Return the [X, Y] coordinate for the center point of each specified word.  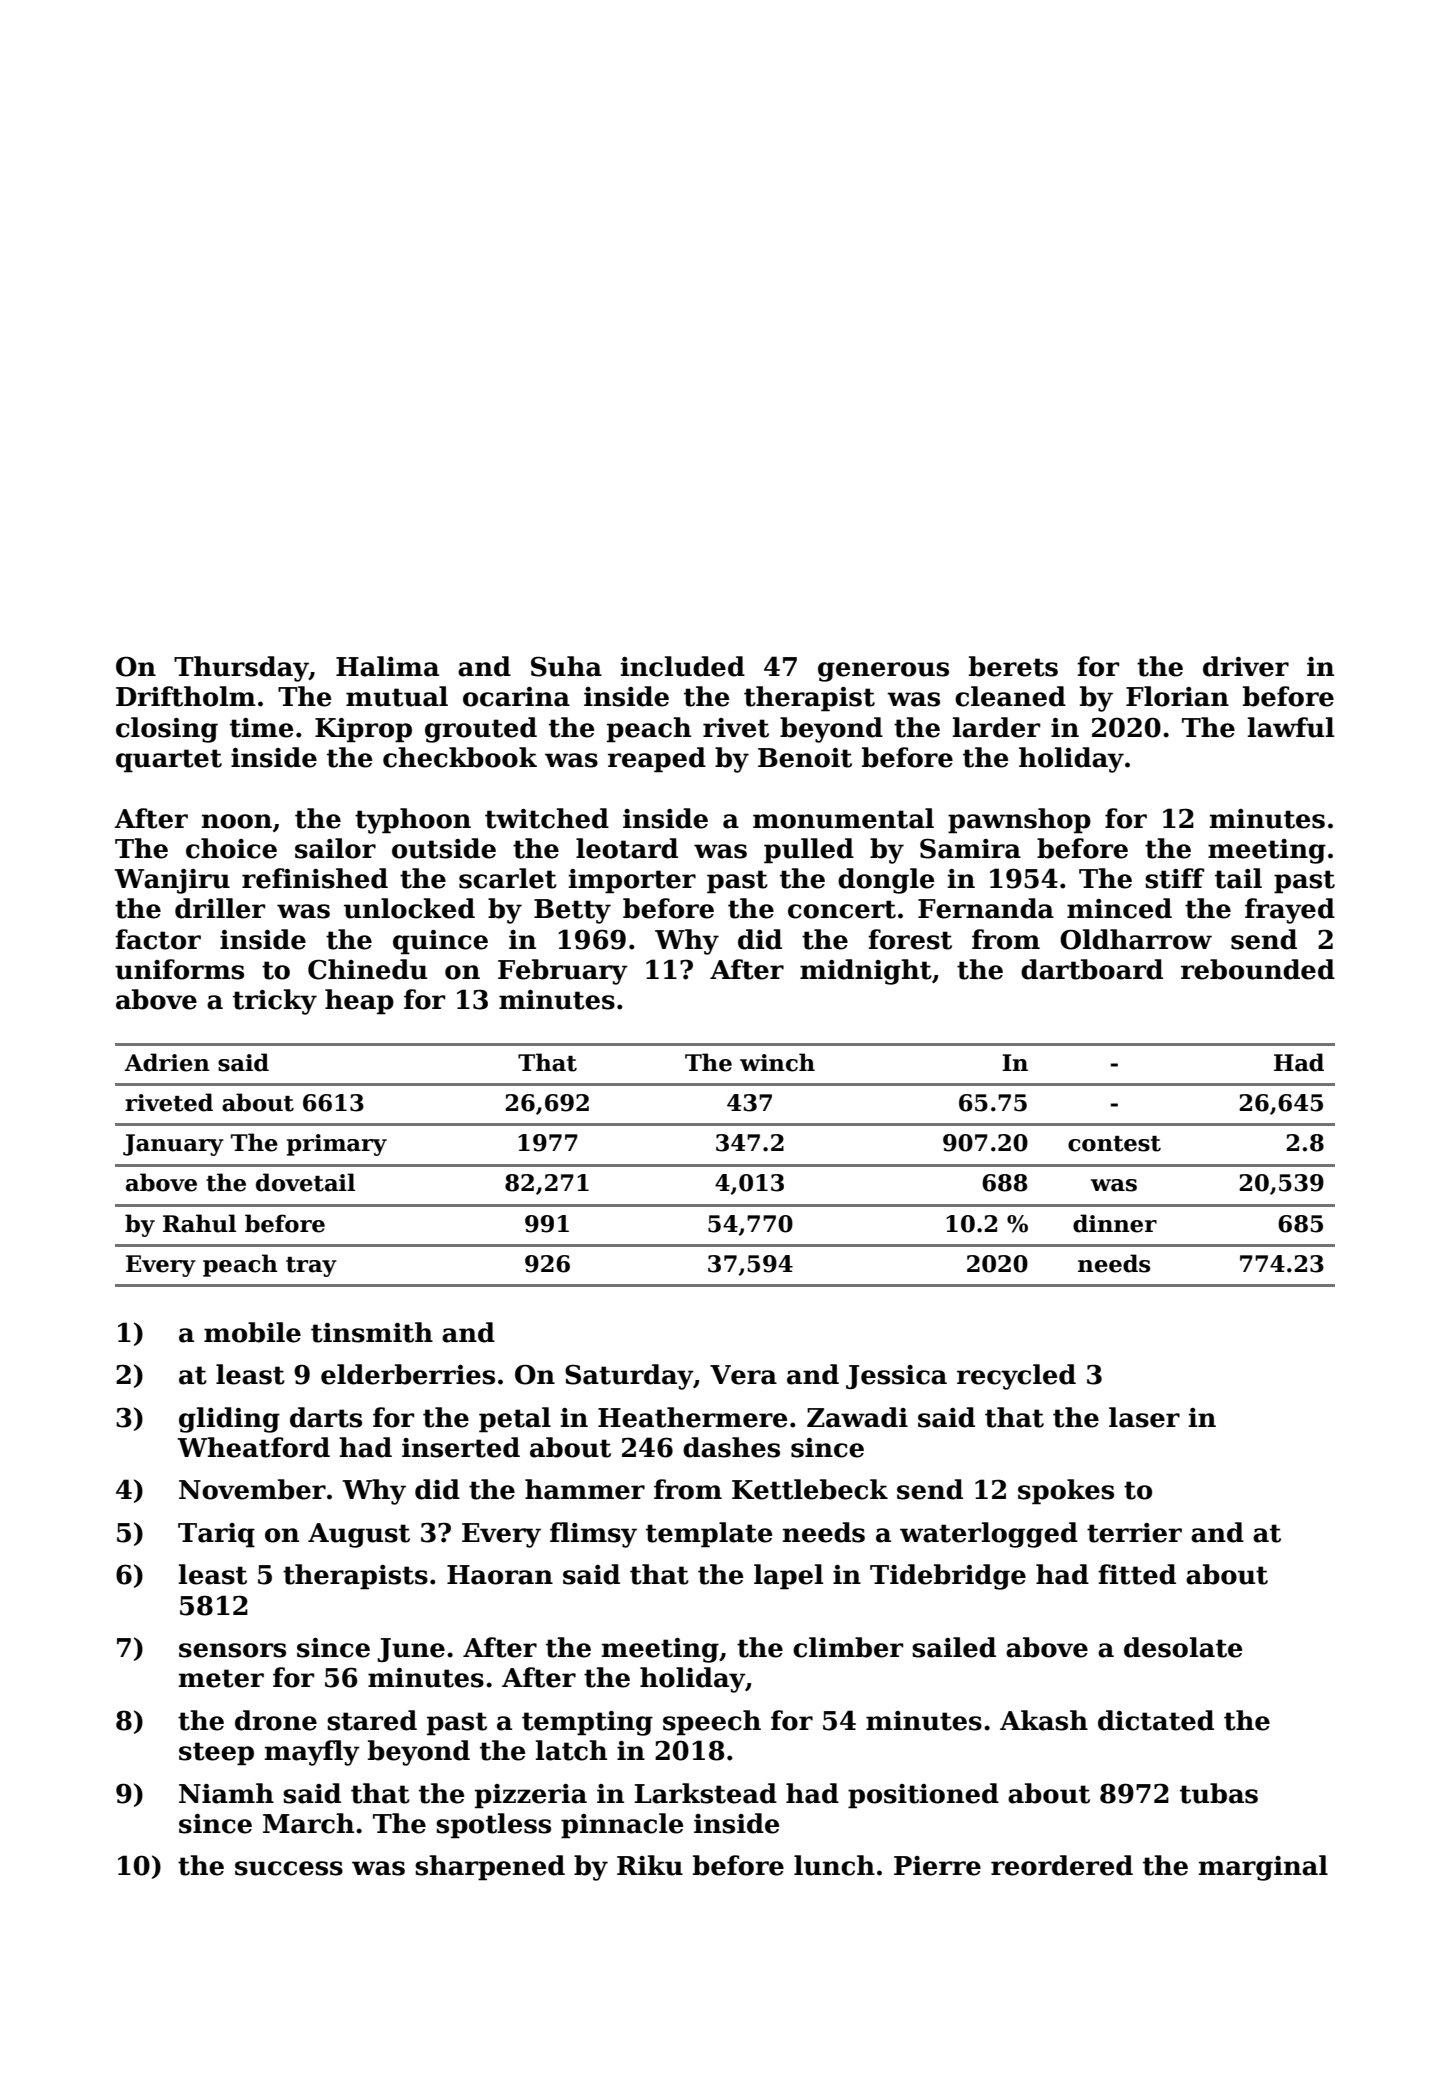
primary [337, 1145]
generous [883, 672]
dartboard [1092, 969]
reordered [1062, 1865]
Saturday [629, 1377]
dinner [1115, 1223]
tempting [587, 1723]
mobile [252, 1332]
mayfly [312, 1753]
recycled [1016, 1377]
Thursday [241, 669]
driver [1246, 666]
